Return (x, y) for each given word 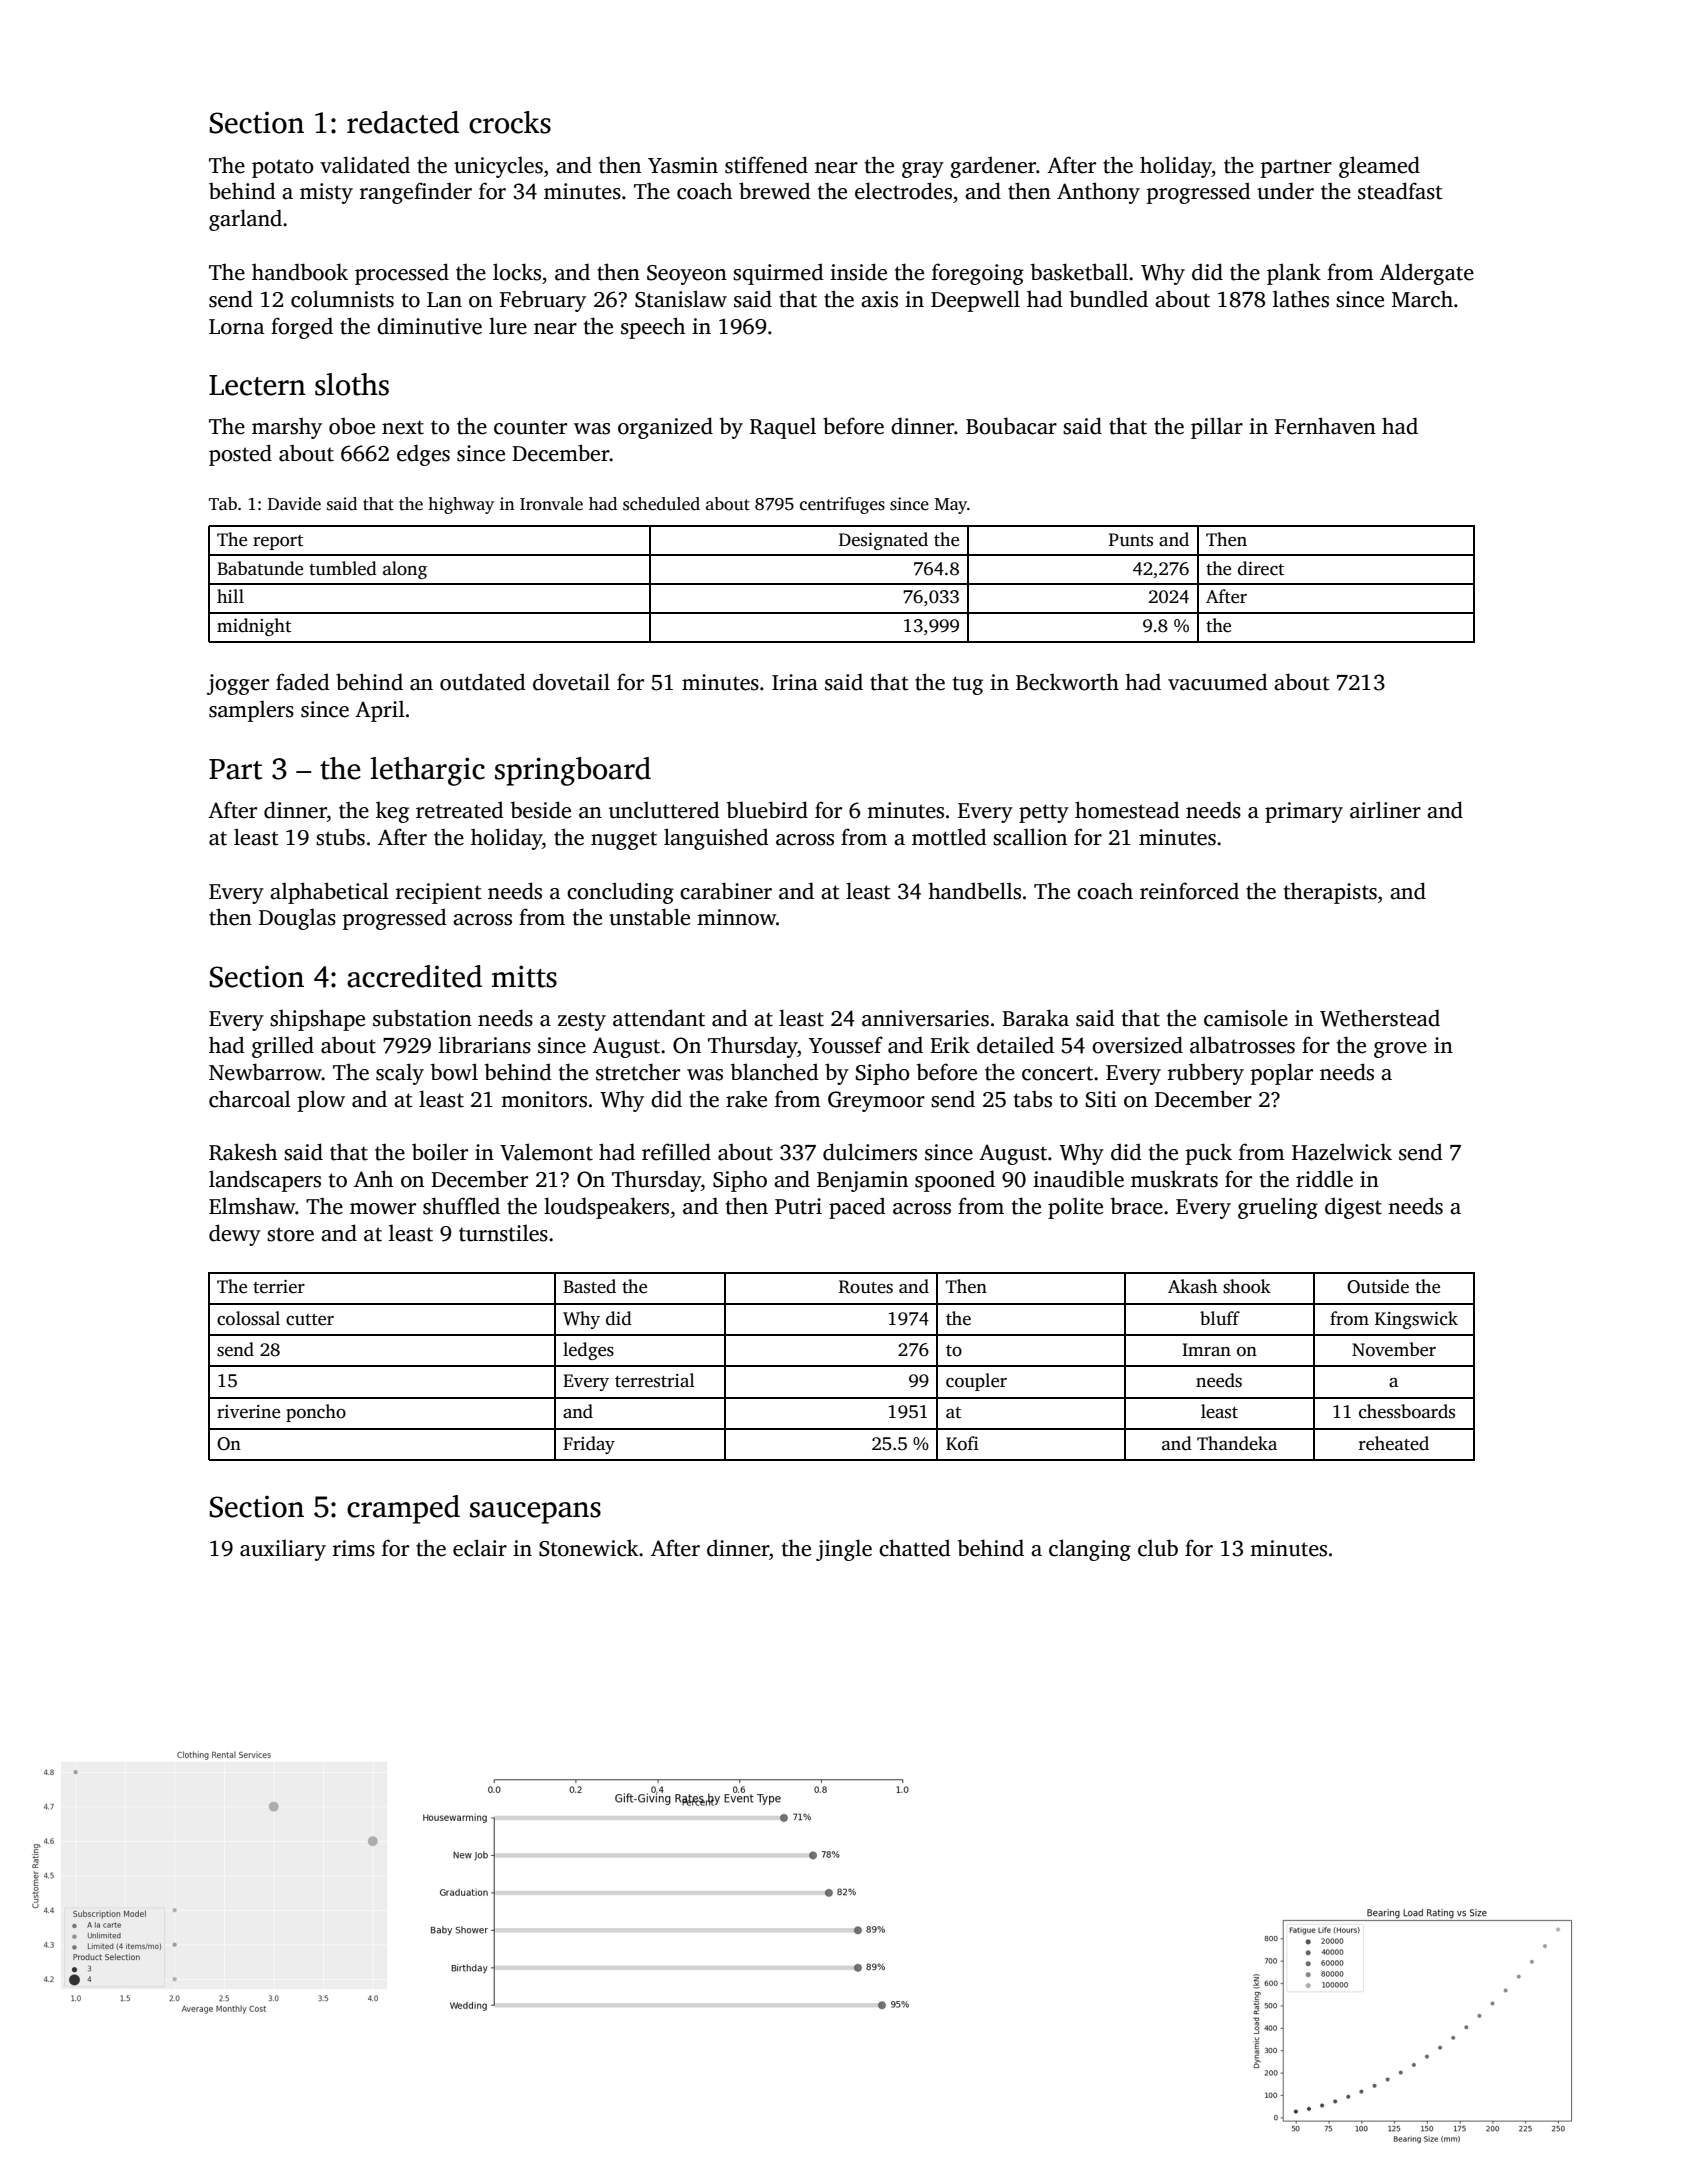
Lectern (257, 385)
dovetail (571, 682)
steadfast (1400, 191)
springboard (573, 771)
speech (653, 328)
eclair (480, 1548)
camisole (1246, 1018)
